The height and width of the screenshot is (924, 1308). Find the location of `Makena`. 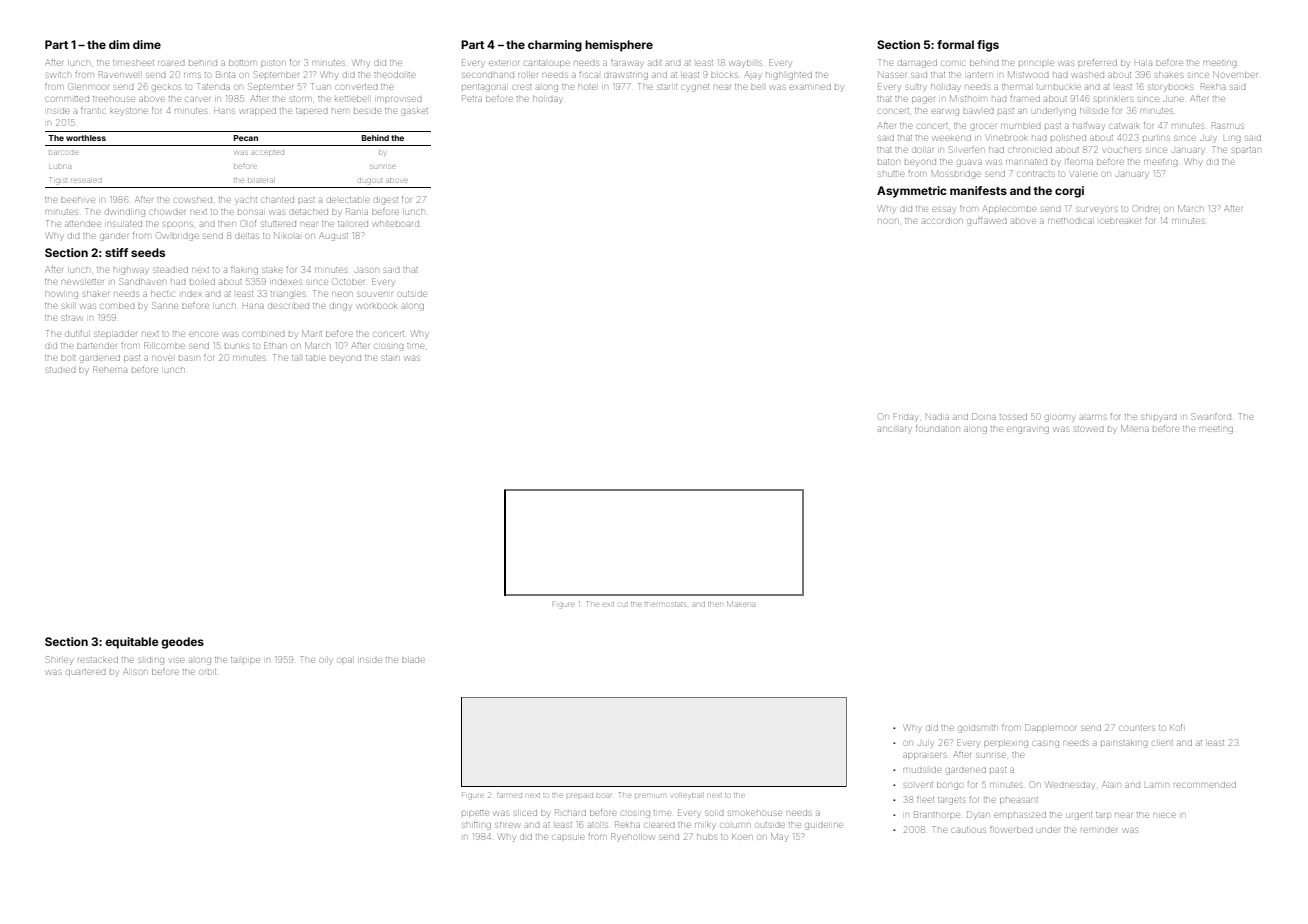

Makena is located at coordinates (741, 604).
